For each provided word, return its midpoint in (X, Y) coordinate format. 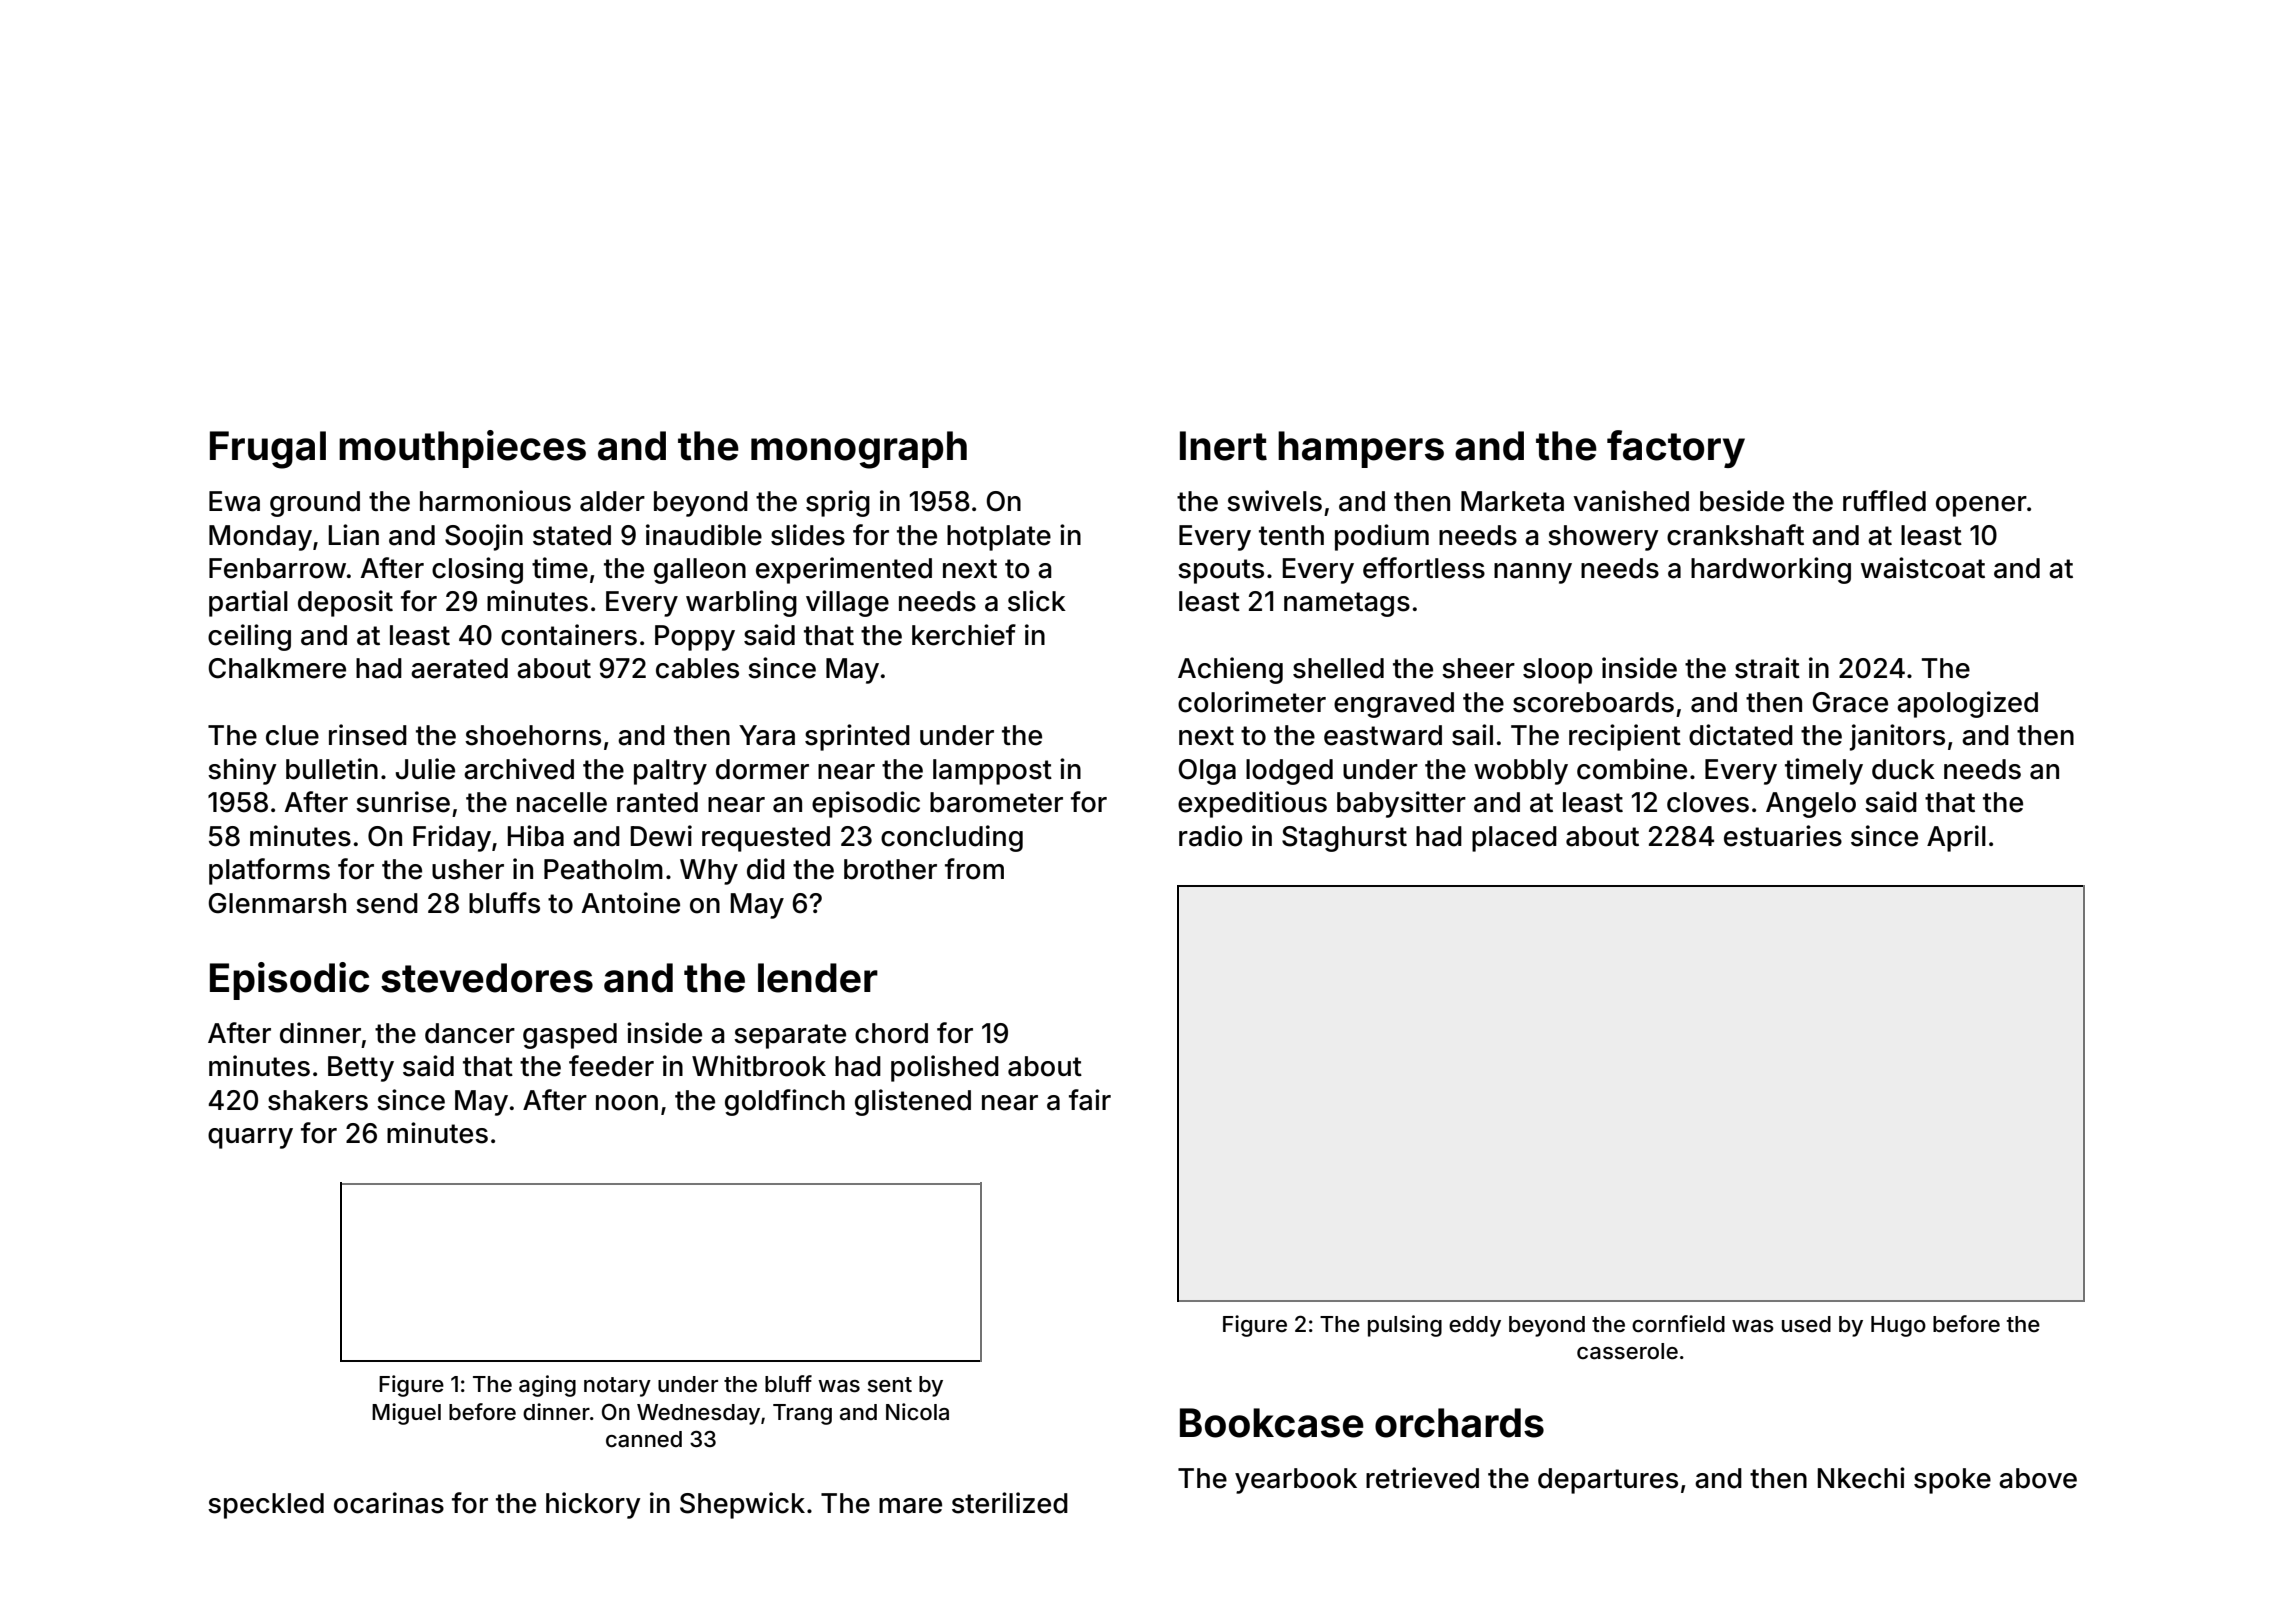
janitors (1897, 737)
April (1956, 838)
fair (1090, 1100)
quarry (250, 1138)
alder (612, 501)
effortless (1424, 568)
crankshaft (1735, 535)
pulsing (1405, 1326)
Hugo (1898, 1326)
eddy (1475, 1326)
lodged (1289, 772)
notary (617, 1387)
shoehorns (533, 735)
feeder (611, 1066)
